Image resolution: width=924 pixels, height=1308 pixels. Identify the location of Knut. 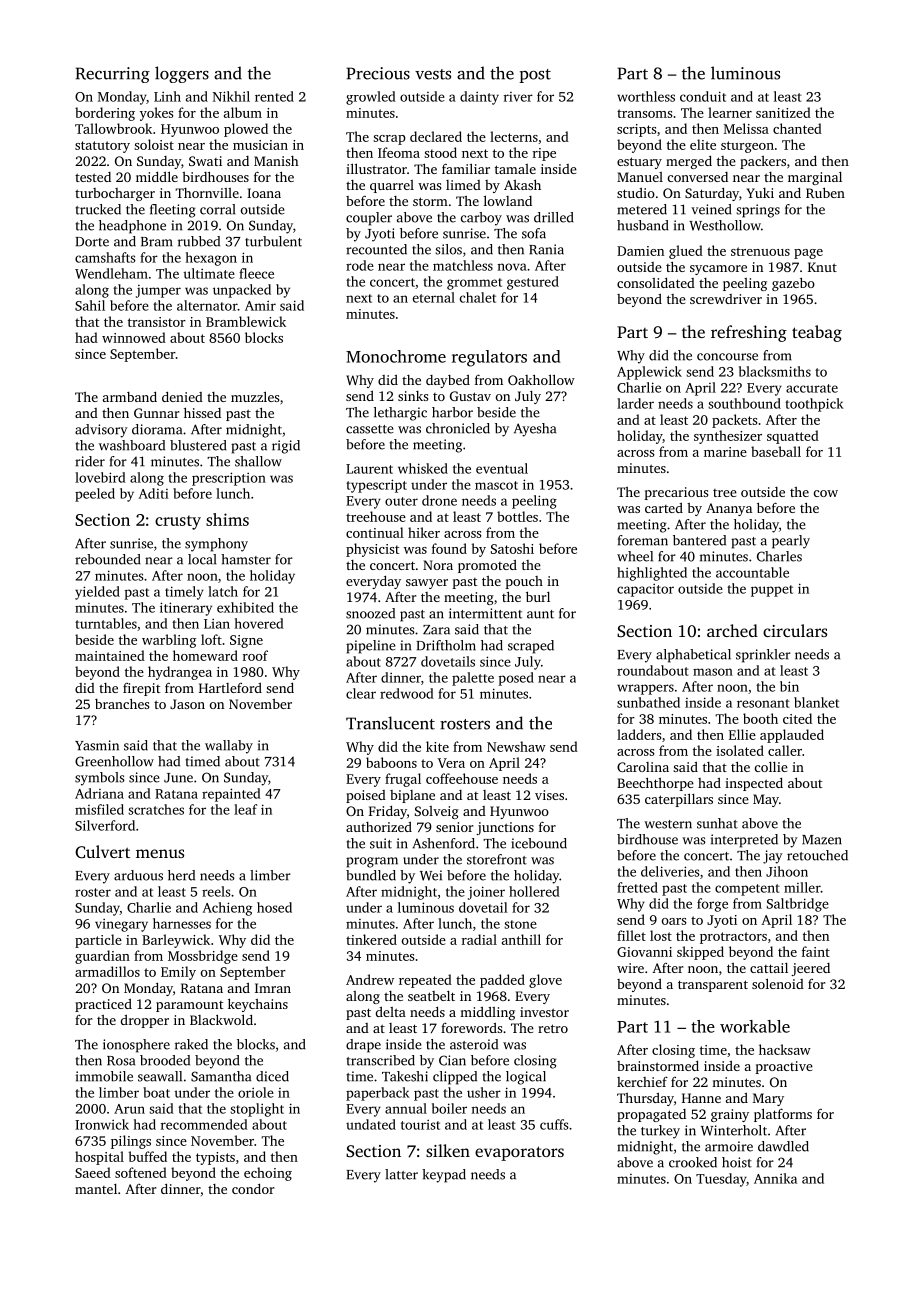
(822, 267).
